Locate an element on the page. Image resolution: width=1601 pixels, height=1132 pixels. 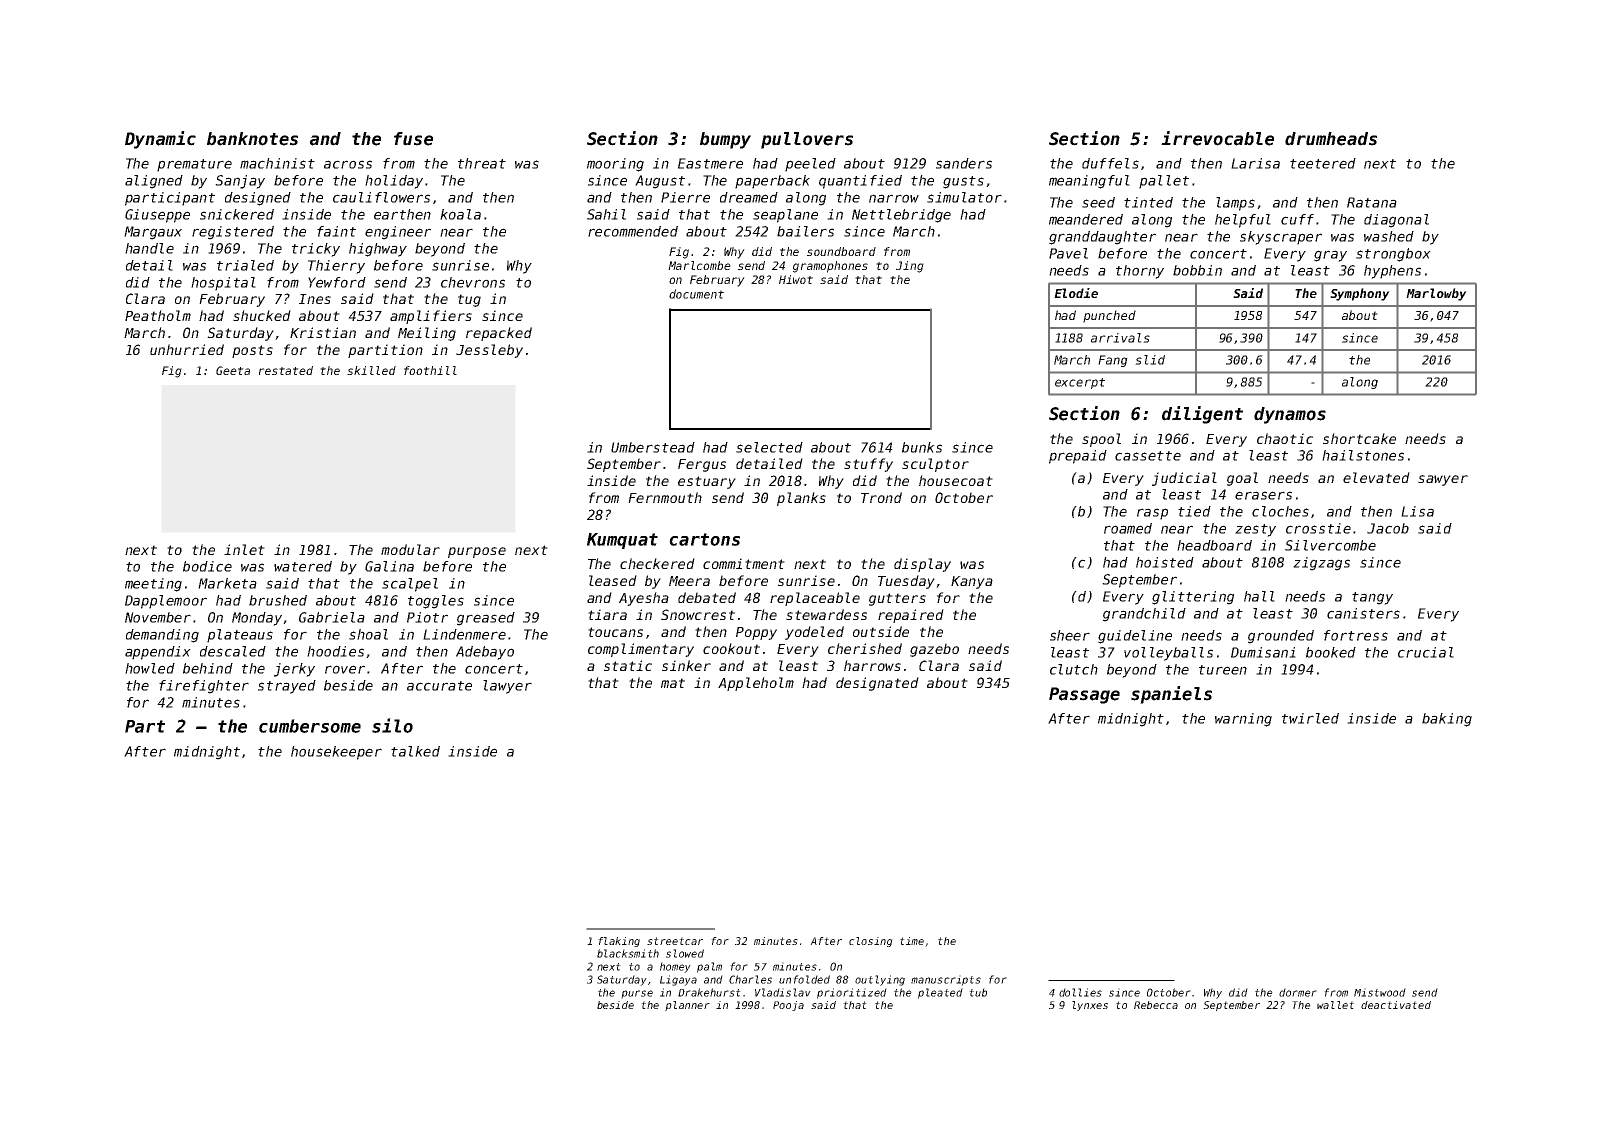
deactivated is located at coordinates (1396, 1005).
